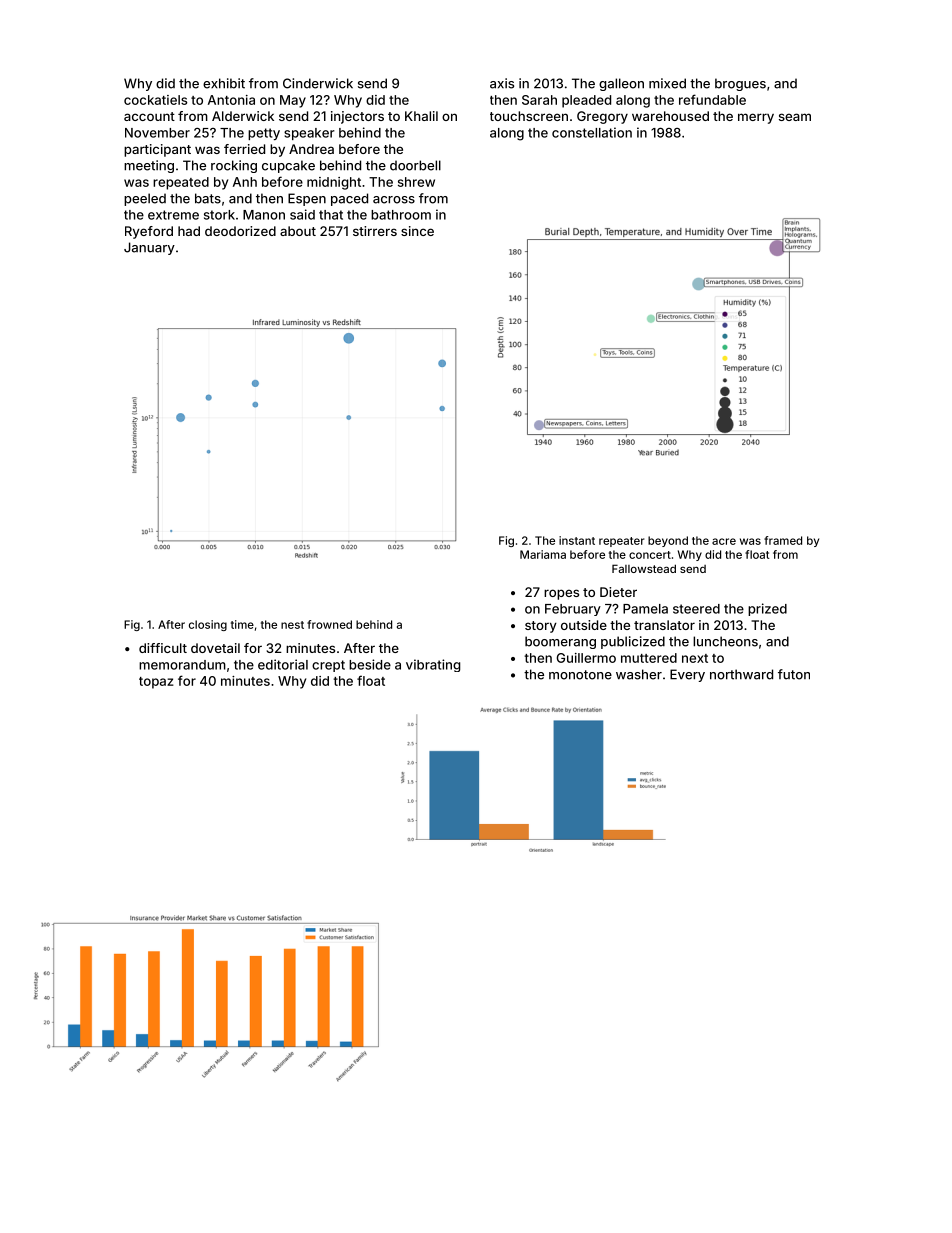 Image resolution: width=952 pixels, height=1233 pixels. What do you see at coordinates (375, 231) in the screenshot?
I see `stirrers` at bounding box center [375, 231].
